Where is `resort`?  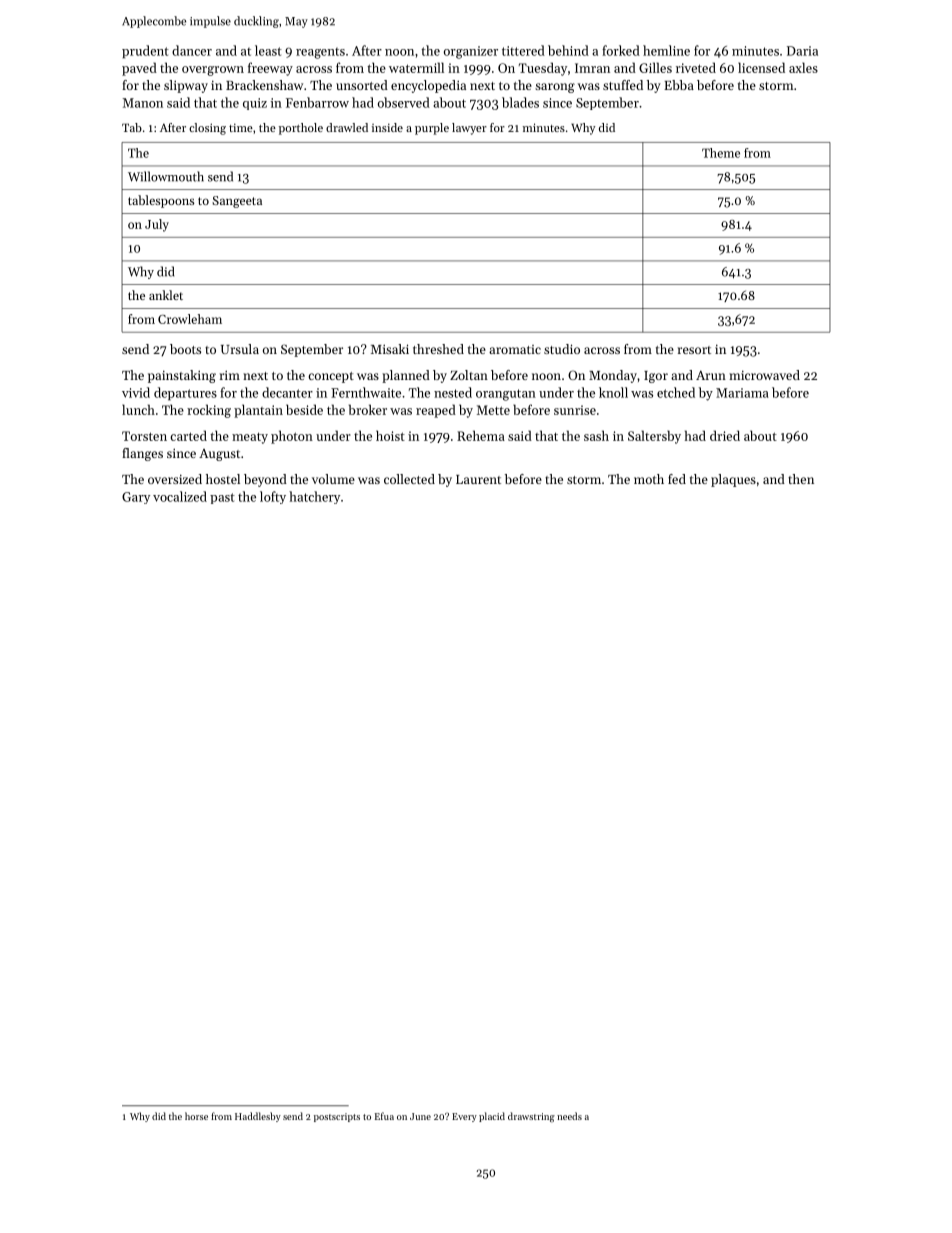
resort is located at coordinates (694, 350).
